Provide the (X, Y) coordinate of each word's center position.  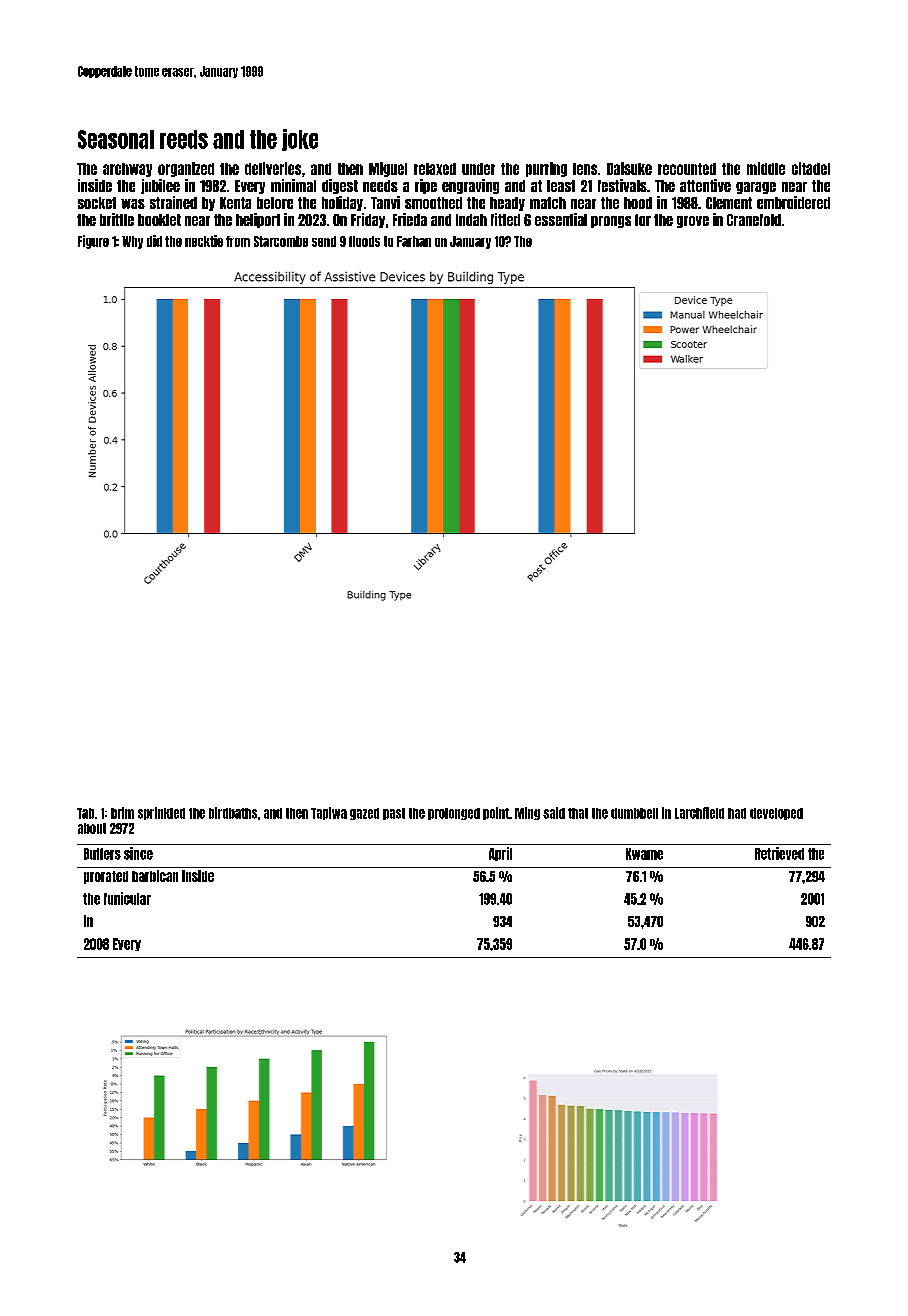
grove (693, 222)
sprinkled (161, 813)
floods (364, 241)
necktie (204, 241)
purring (546, 169)
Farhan (414, 241)
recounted (687, 169)
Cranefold (754, 220)
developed (776, 814)
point (496, 813)
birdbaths (233, 813)
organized (186, 169)
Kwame (644, 854)
